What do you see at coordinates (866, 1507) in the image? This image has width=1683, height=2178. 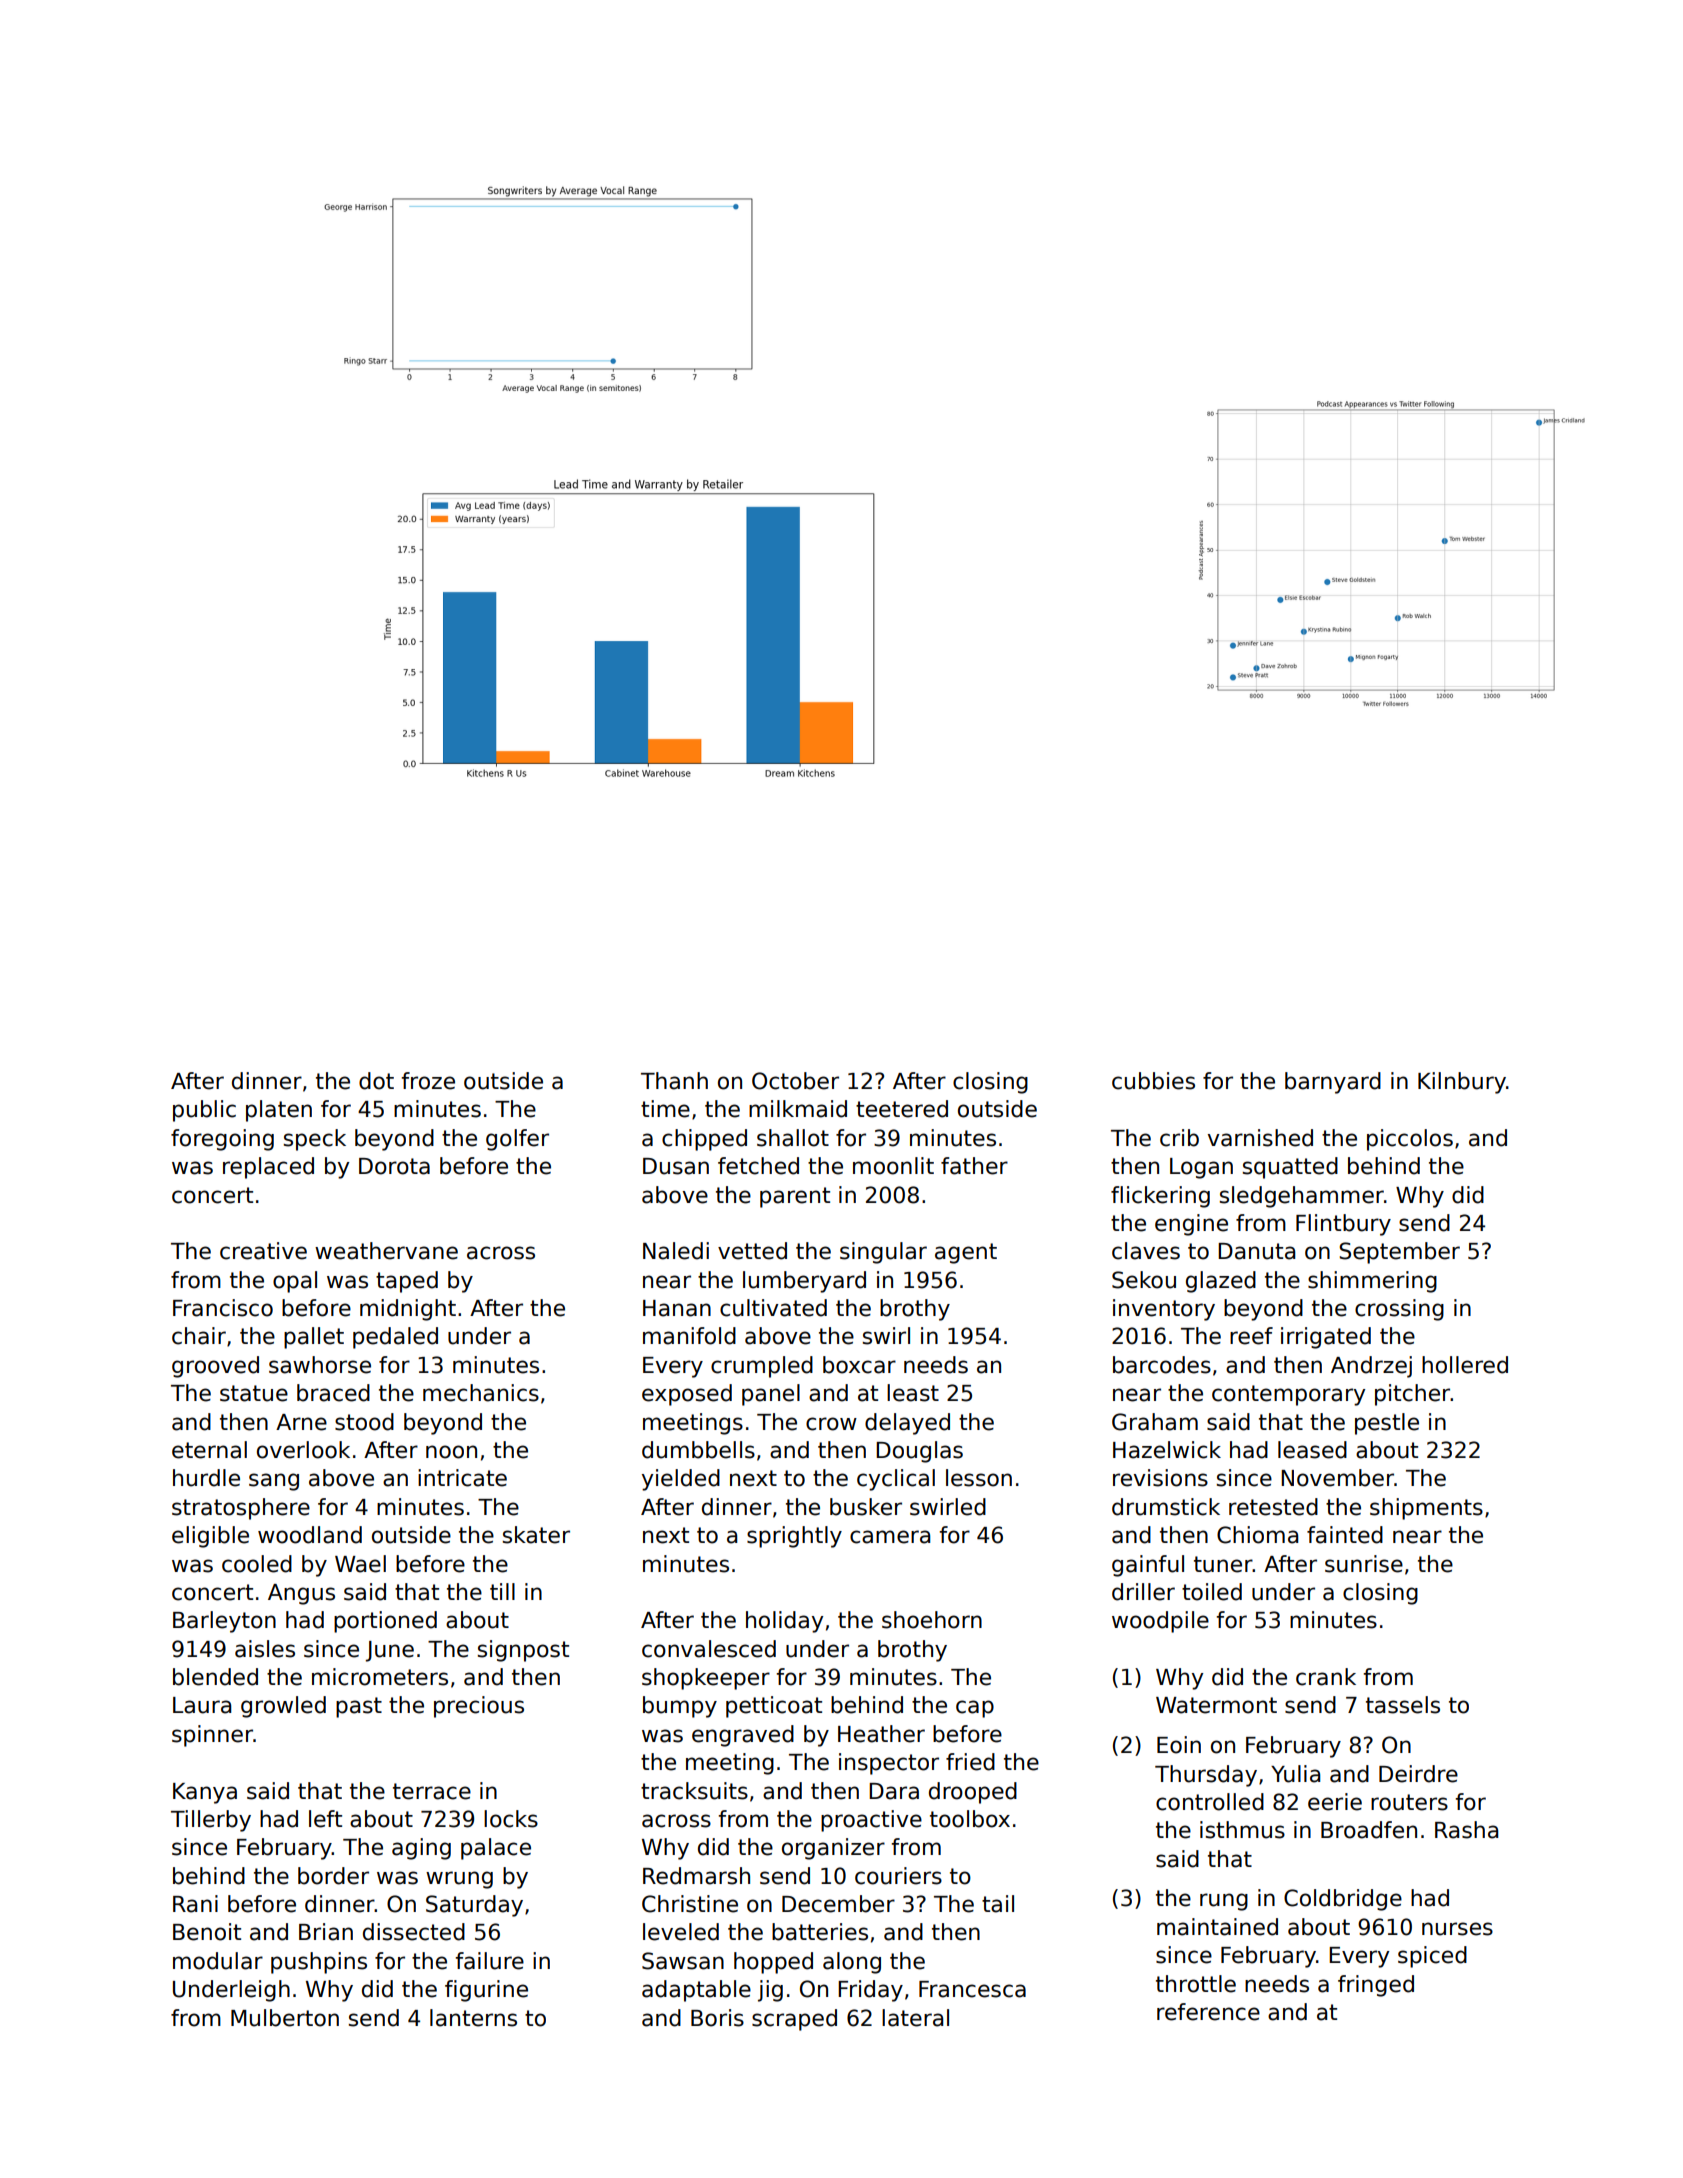 I see `busker` at bounding box center [866, 1507].
